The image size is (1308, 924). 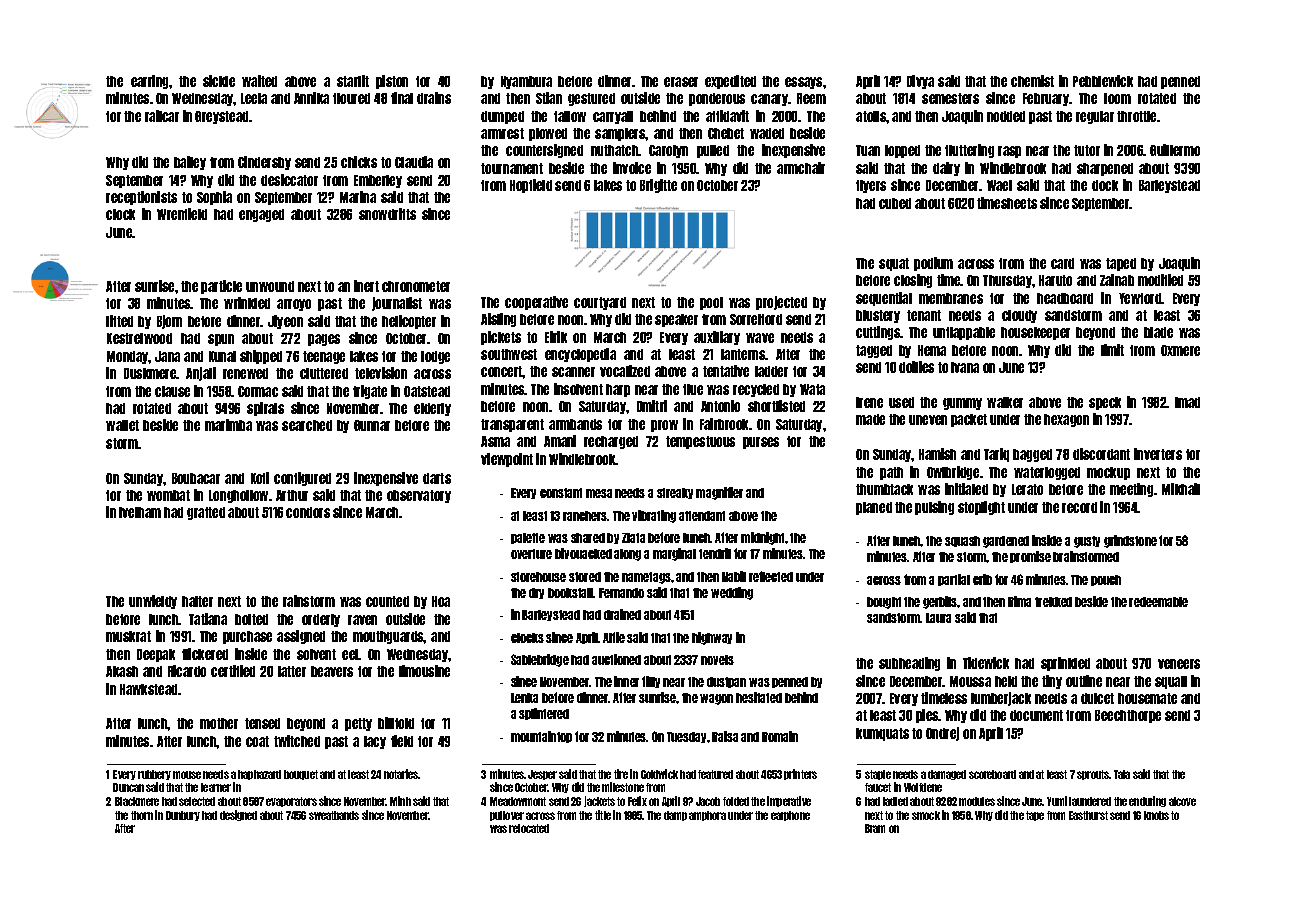 I want to click on tiny, so click(x=1052, y=682).
